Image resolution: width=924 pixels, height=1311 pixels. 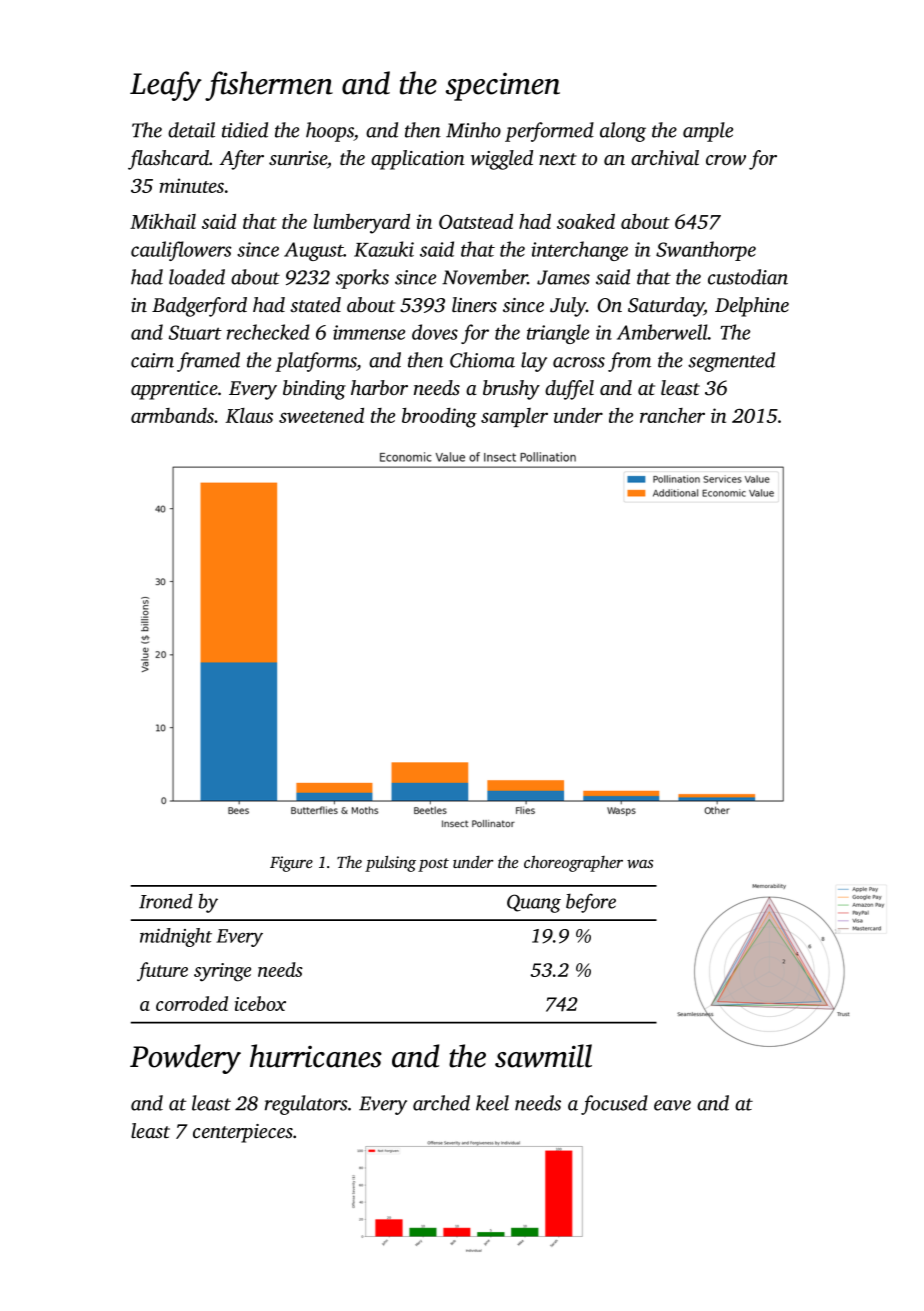 What do you see at coordinates (573, 863) in the image?
I see `choreographer` at bounding box center [573, 863].
